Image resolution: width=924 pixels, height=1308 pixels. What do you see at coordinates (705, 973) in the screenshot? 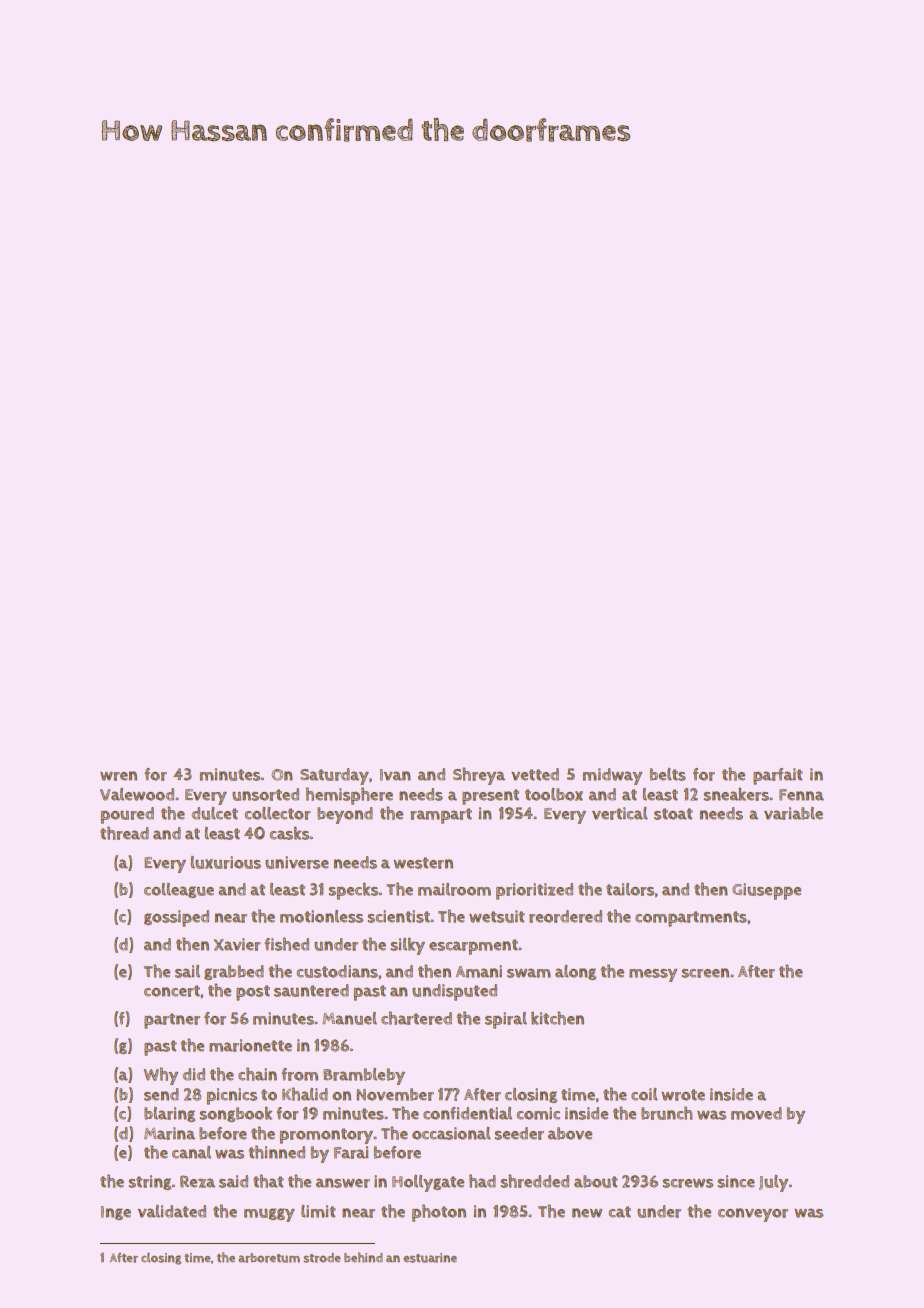
I see `screen` at bounding box center [705, 973].
